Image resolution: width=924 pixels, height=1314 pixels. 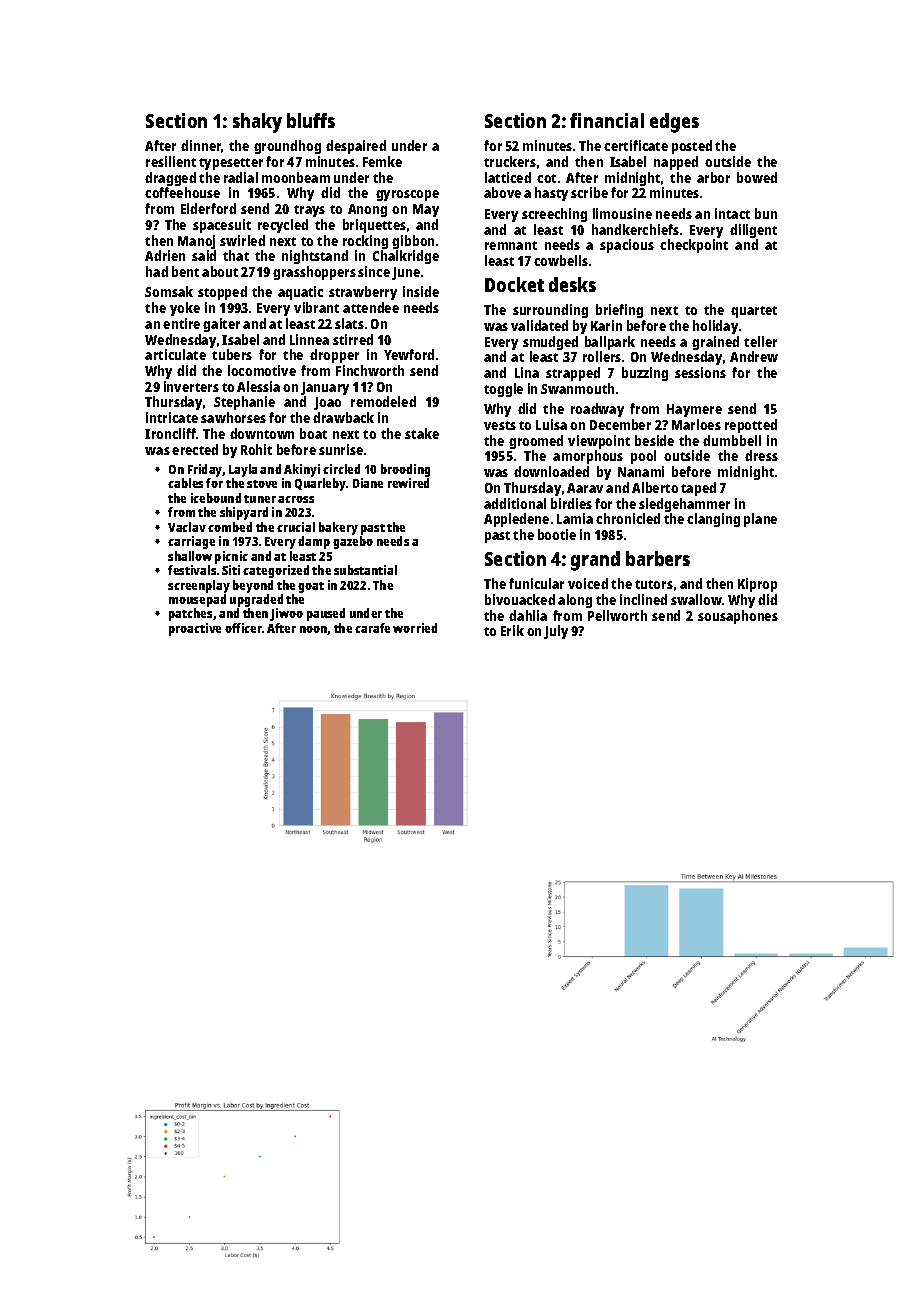 What do you see at coordinates (503, 390) in the page?
I see `toggle` at bounding box center [503, 390].
